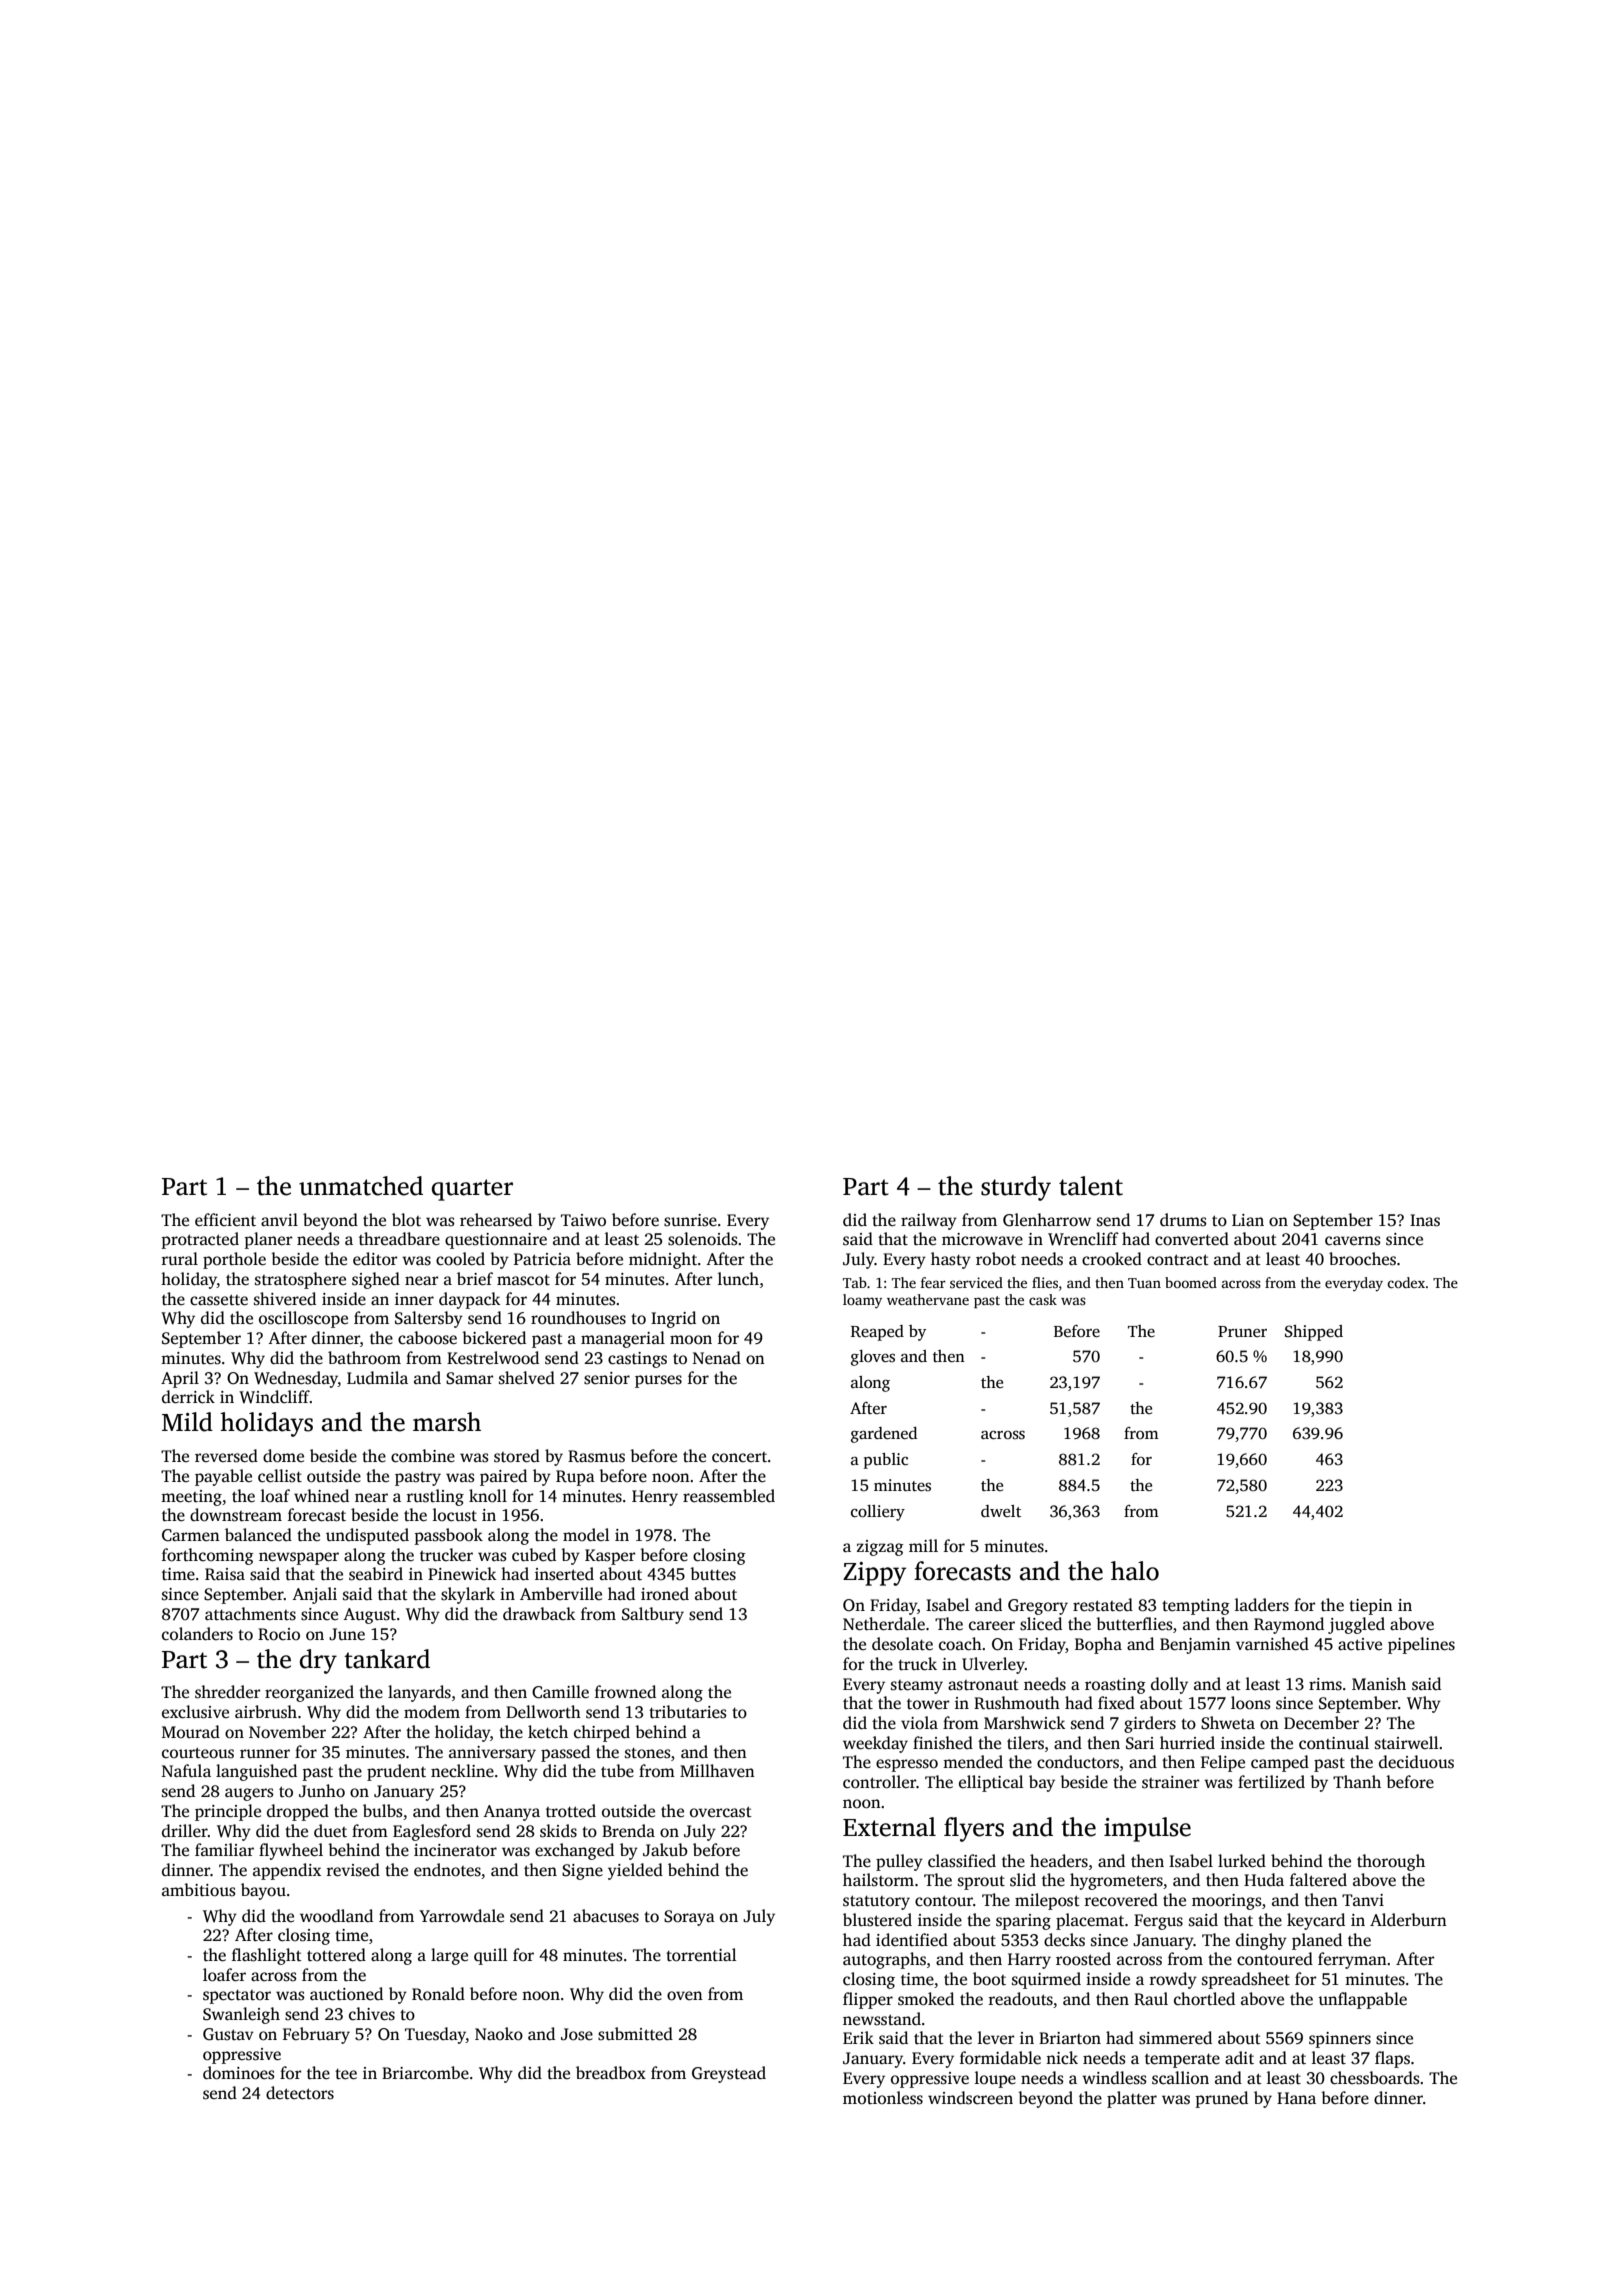  Describe the element at coordinates (300, 2093) in the screenshot. I see `detectors` at that location.
